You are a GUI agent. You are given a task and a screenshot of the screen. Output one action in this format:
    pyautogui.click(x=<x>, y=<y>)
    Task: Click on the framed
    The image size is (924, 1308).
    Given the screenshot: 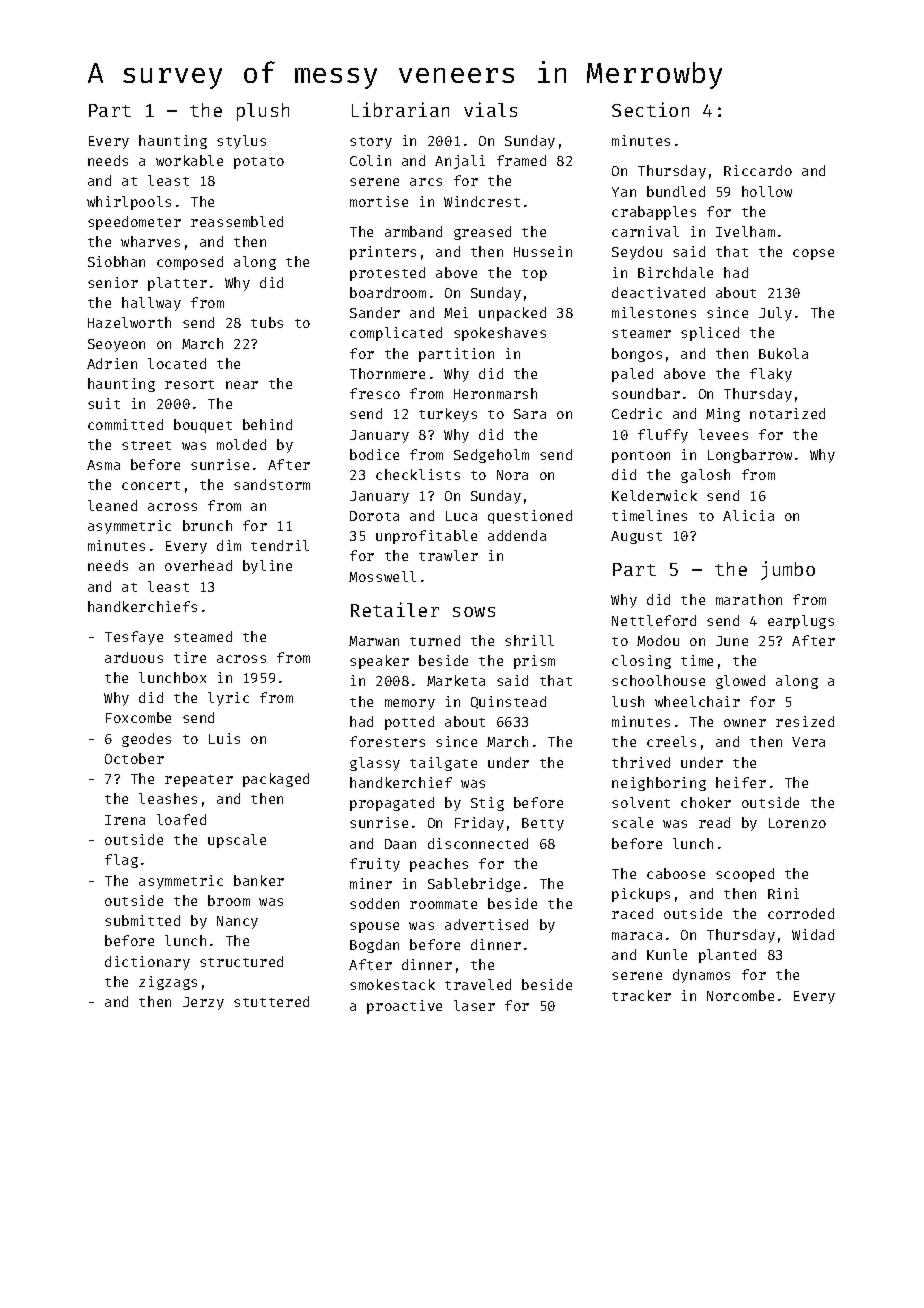 What is the action you would take?
    pyautogui.click(x=521, y=160)
